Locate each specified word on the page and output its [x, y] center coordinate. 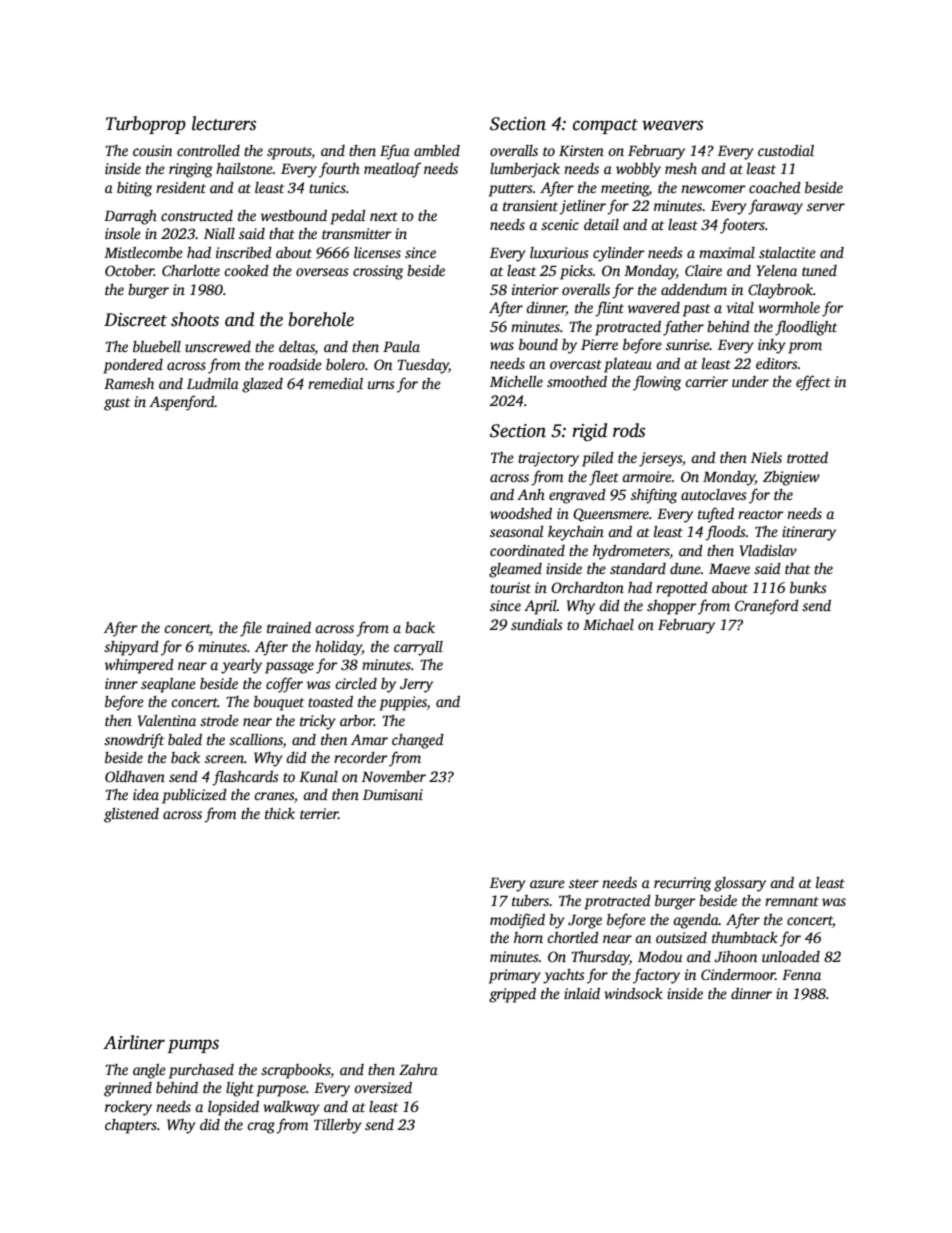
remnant [792, 901]
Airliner [134, 1042]
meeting [625, 189]
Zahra [418, 1069]
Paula [401, 346]
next [384, 216]
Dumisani [393, 794]
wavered [654, 307]
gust [117, 404]
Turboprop [146, 125]
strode [219, 720]
